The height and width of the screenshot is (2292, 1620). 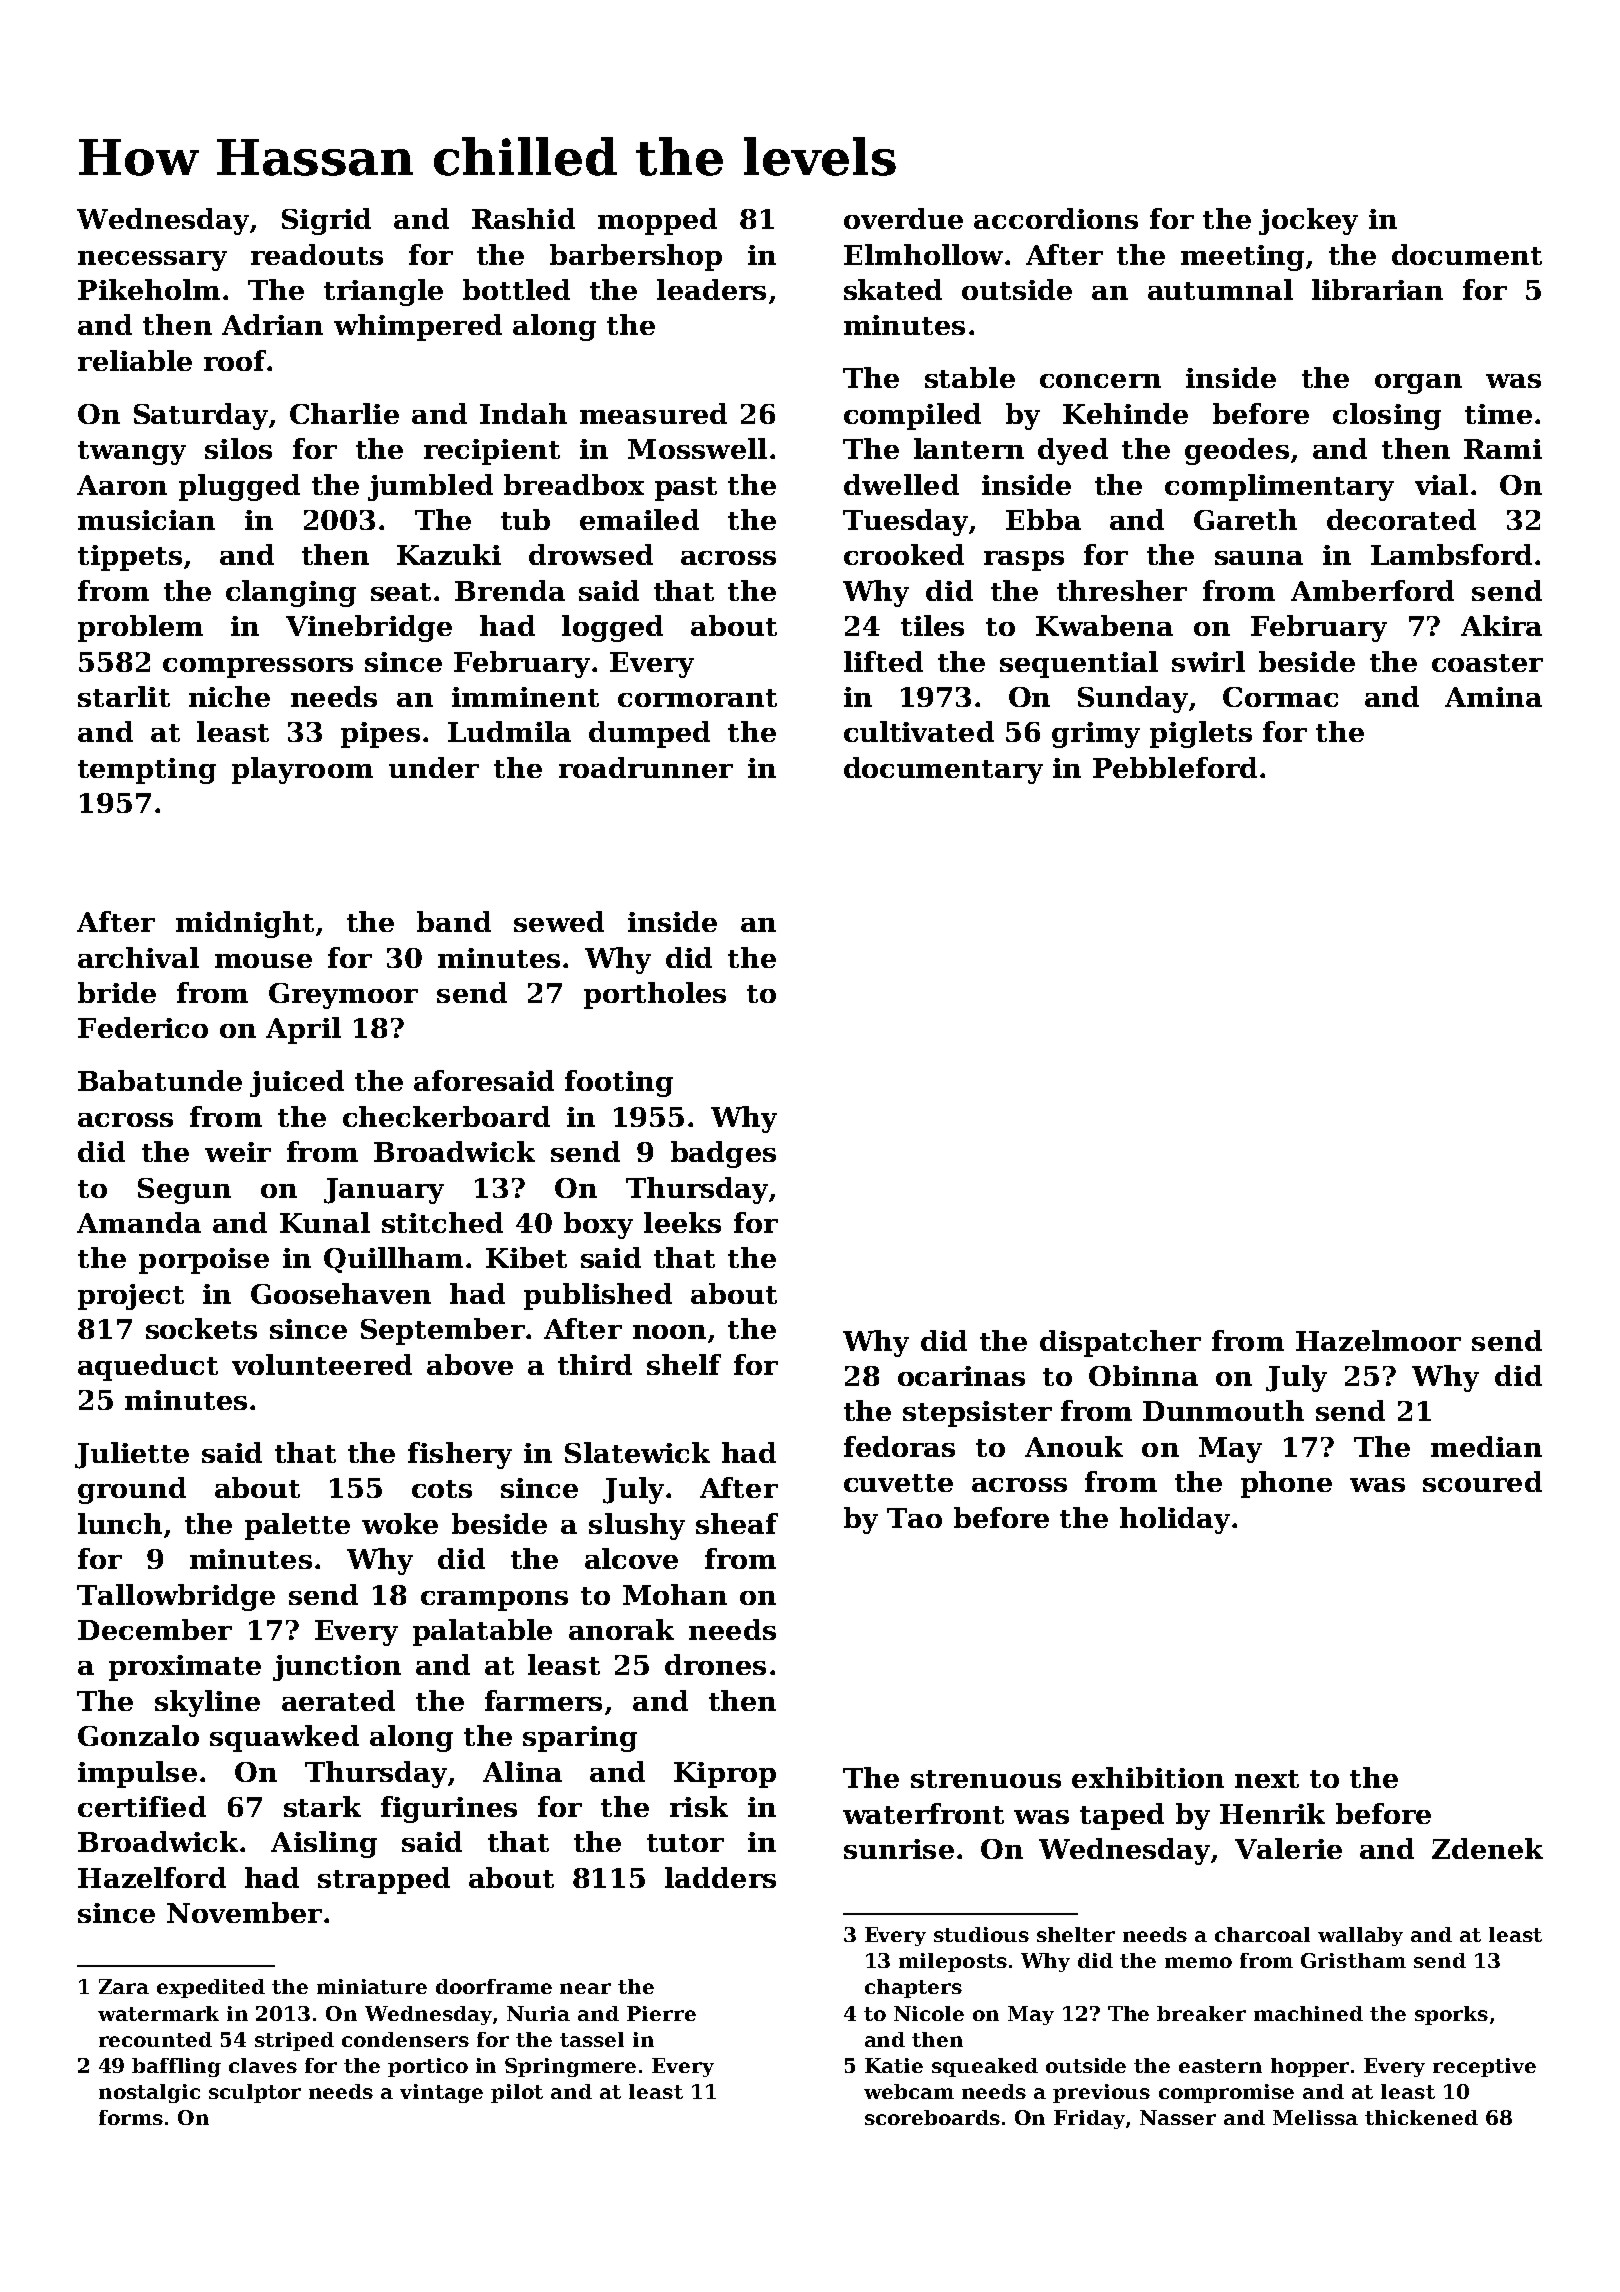 I want to click on Sigrid, so click(x=326, y=221).
